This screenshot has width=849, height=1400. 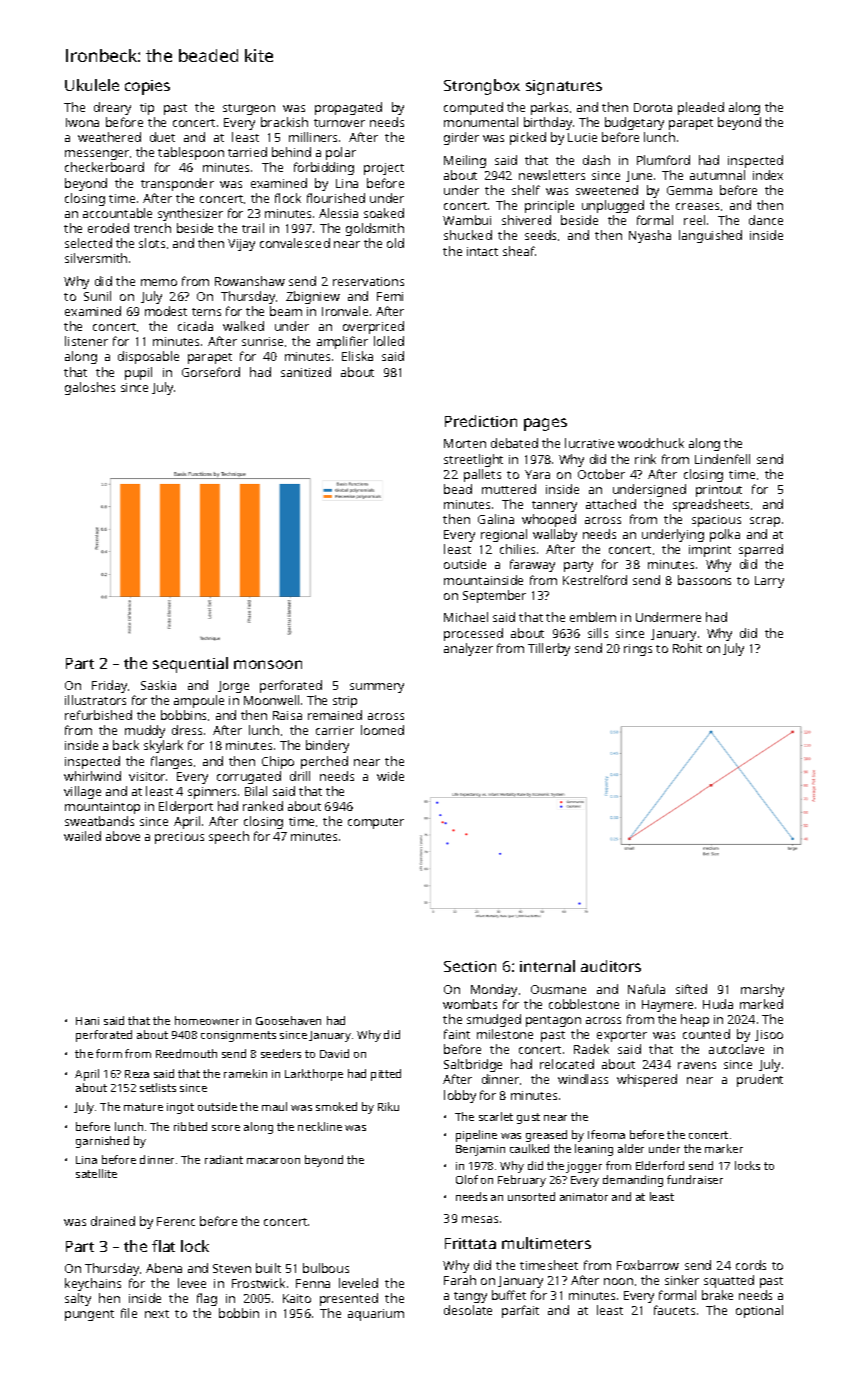 I want to click on Strongbox, so click(x=482, y=87).
